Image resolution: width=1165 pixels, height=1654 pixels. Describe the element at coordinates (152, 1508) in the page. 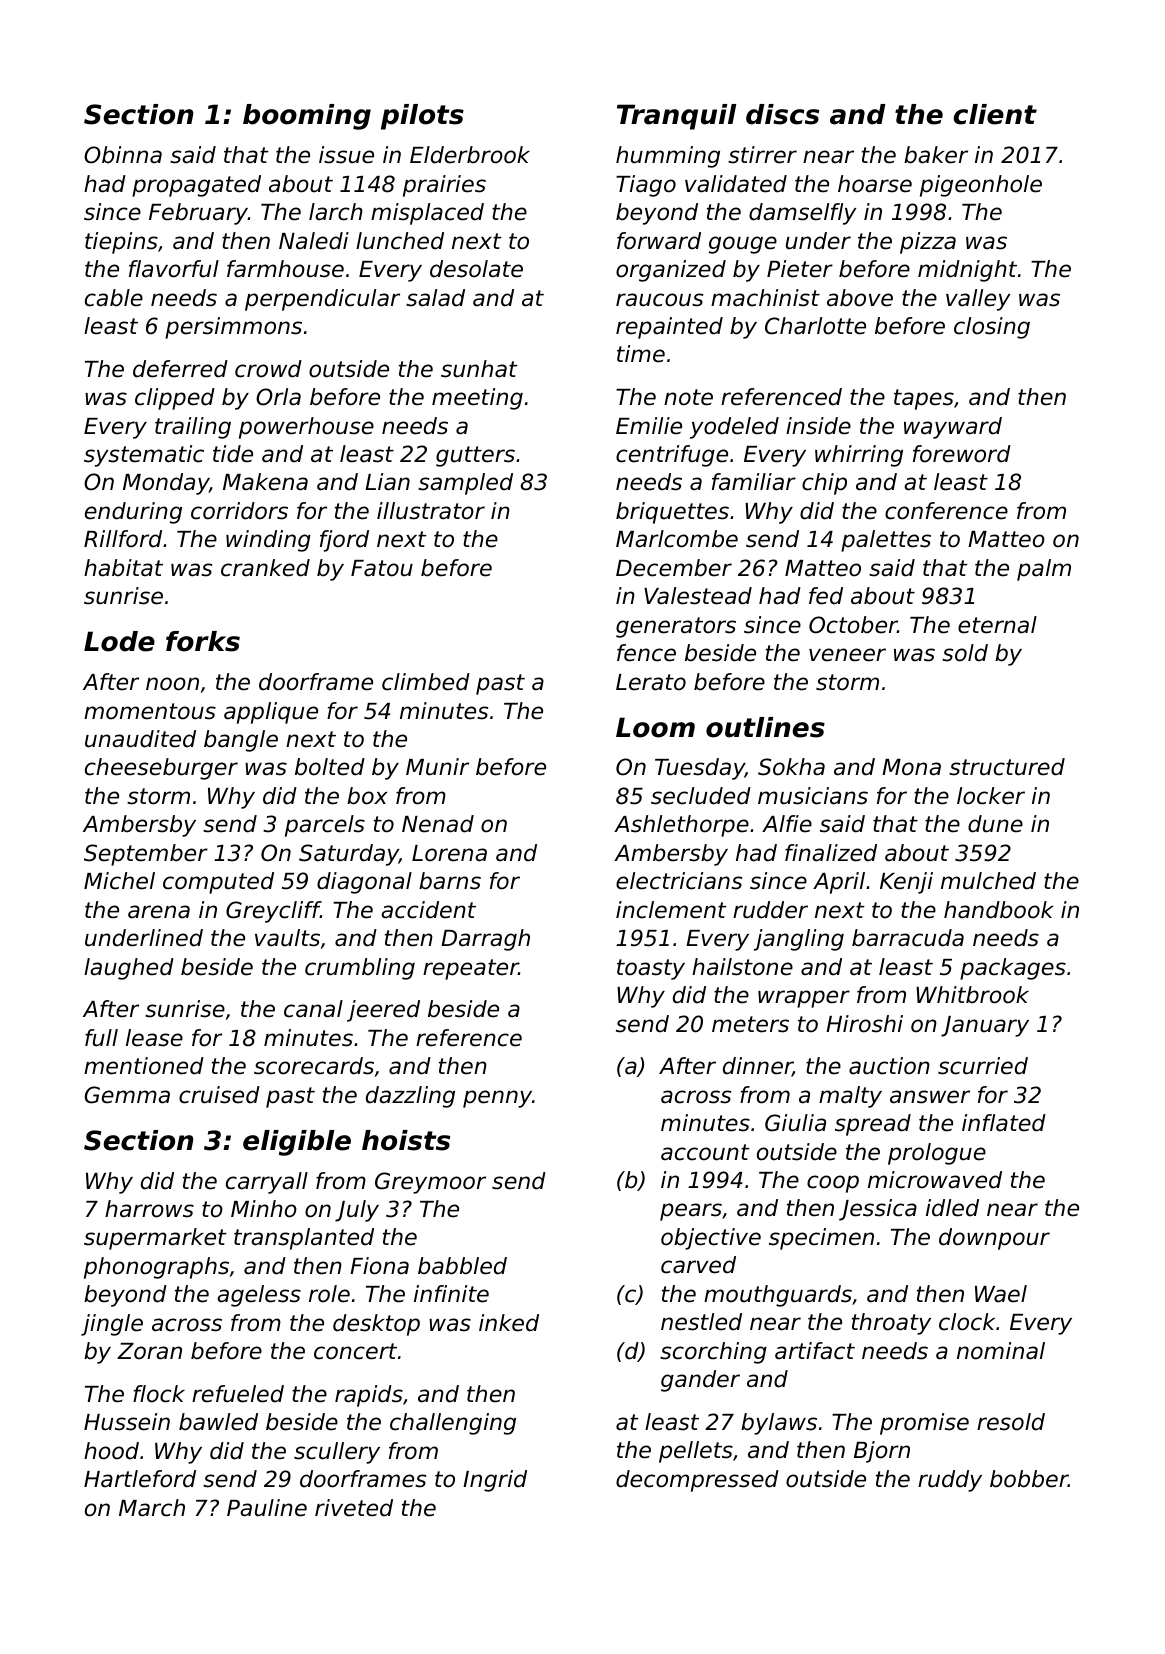

I see `March` at that location.
